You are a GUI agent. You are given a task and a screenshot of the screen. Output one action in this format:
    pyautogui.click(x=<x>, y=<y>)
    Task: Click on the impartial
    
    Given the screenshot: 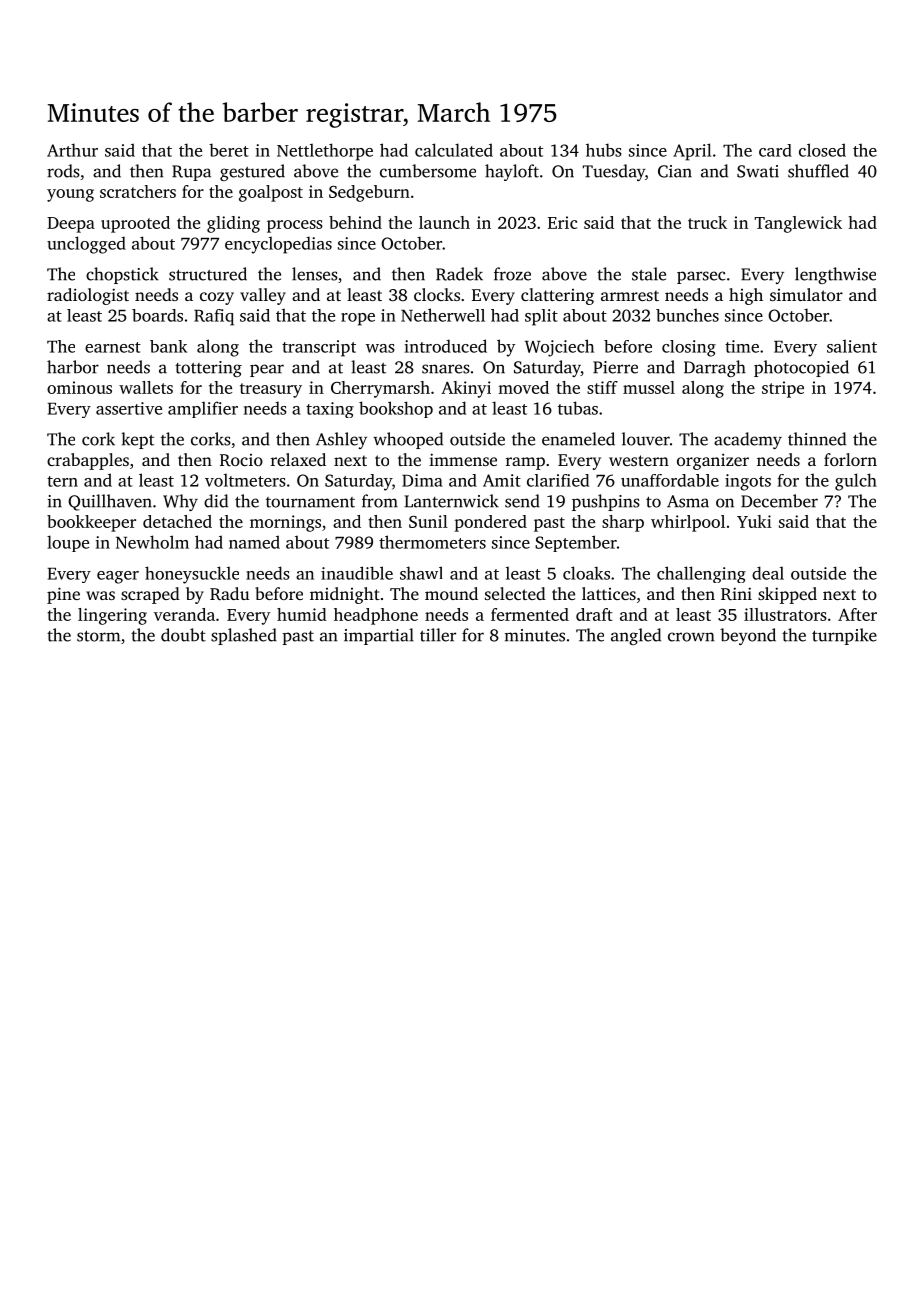 What is the action you would take?
    pyautogui.click(x=379, y=636)
